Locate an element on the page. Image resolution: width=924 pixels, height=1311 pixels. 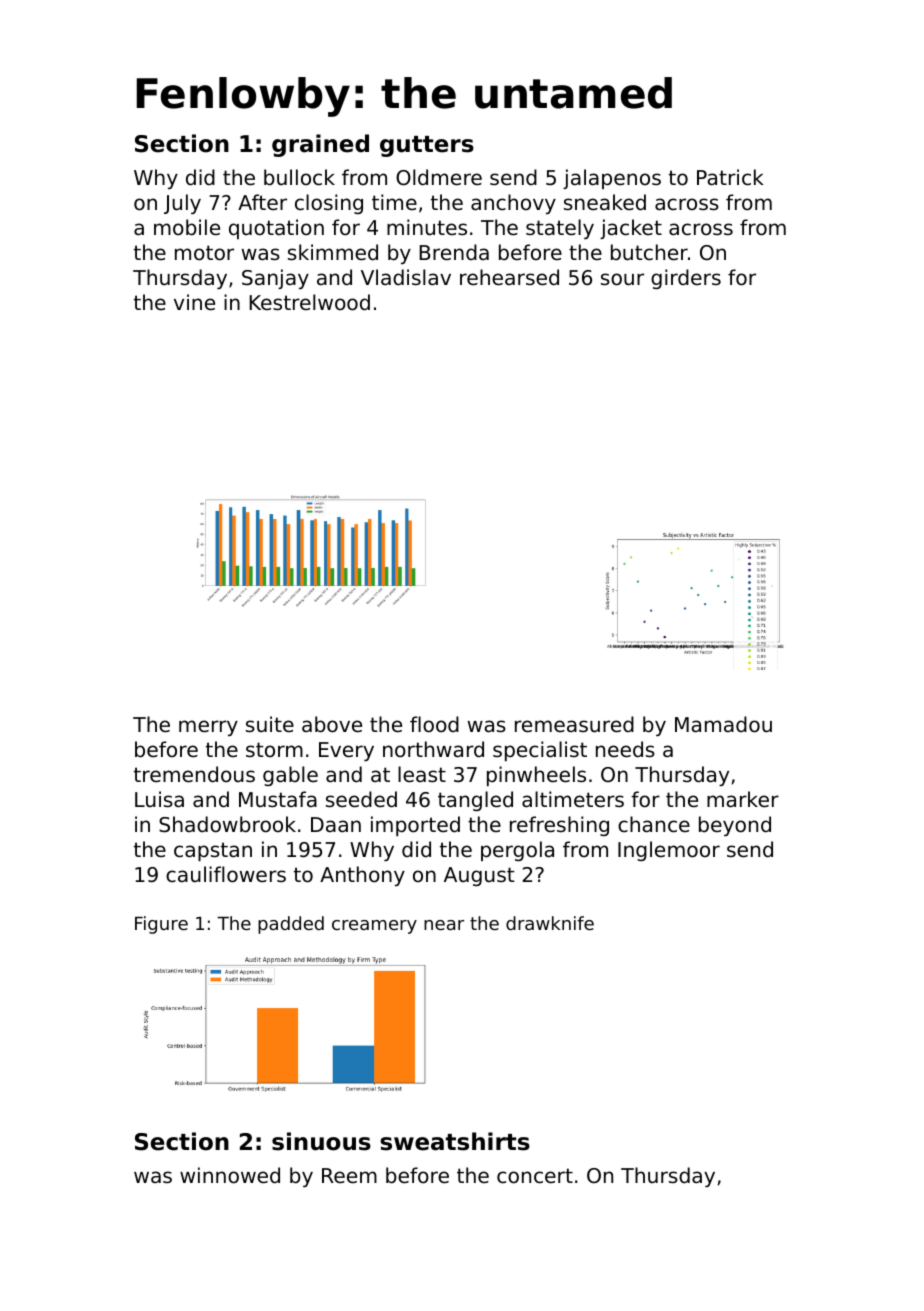
merry is located at coordinates (208, 728).
